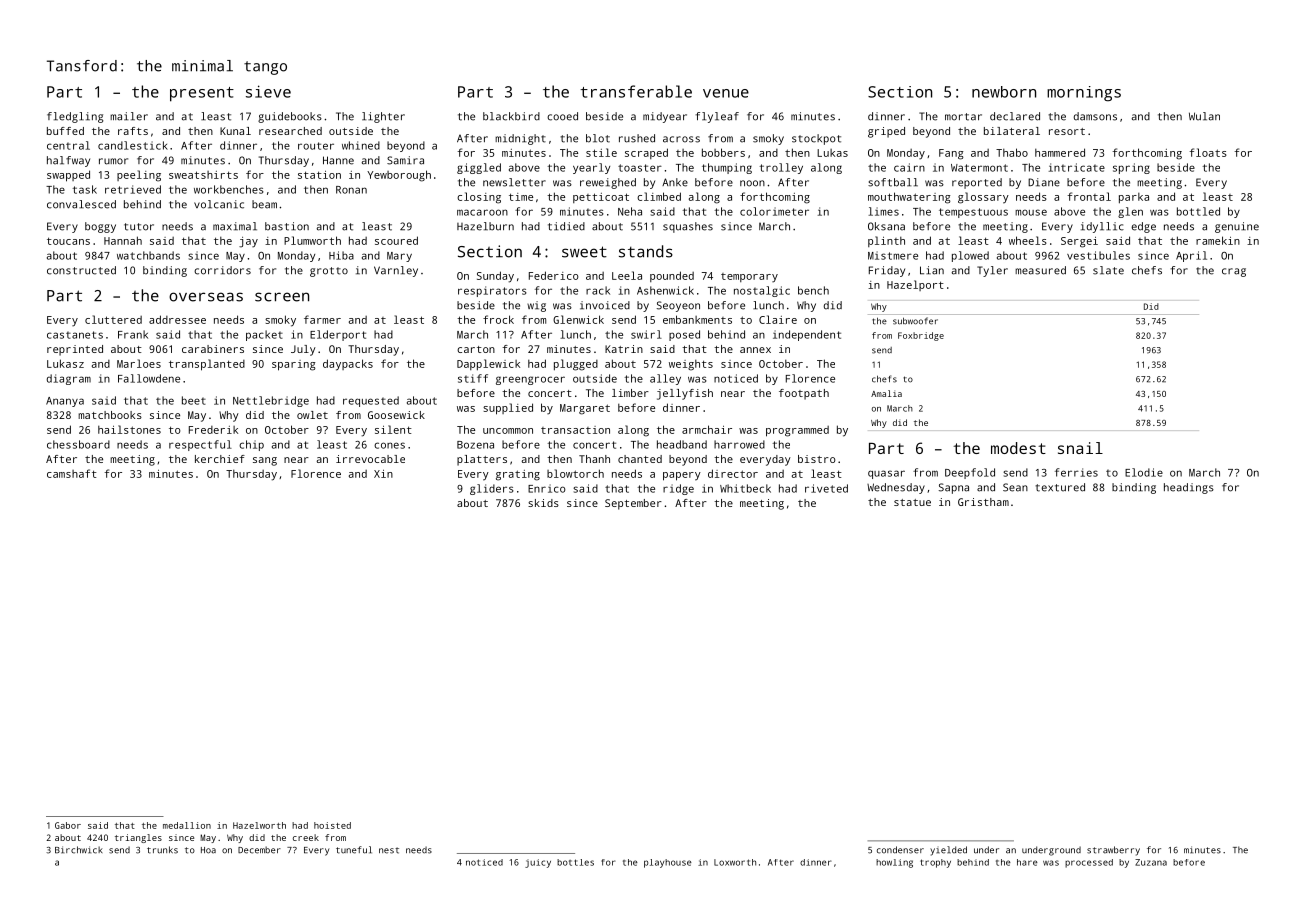  I want to click on medallion, so click(187, 825).
